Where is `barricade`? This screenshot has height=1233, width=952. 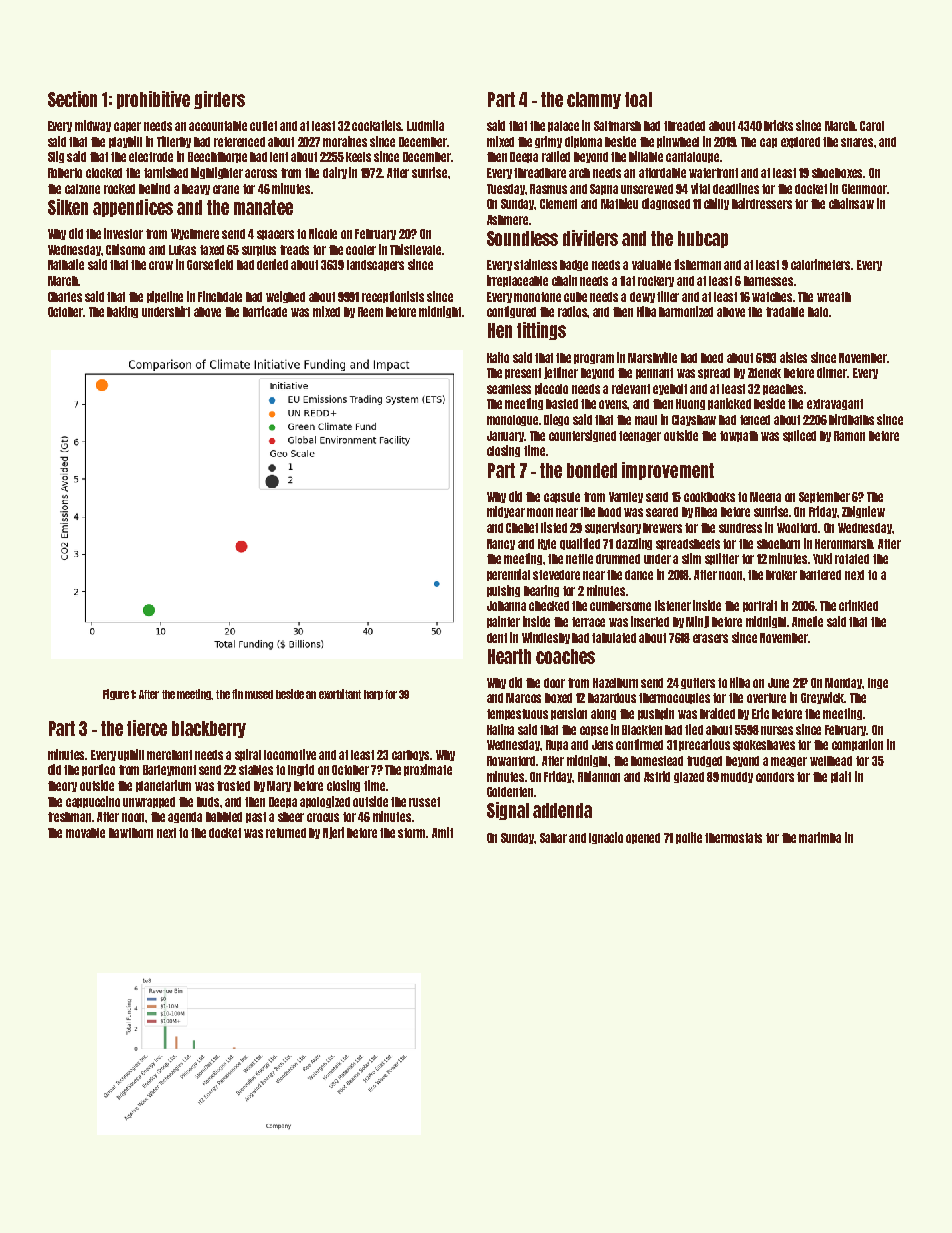
barricade is located at coordinates (265, 311).
